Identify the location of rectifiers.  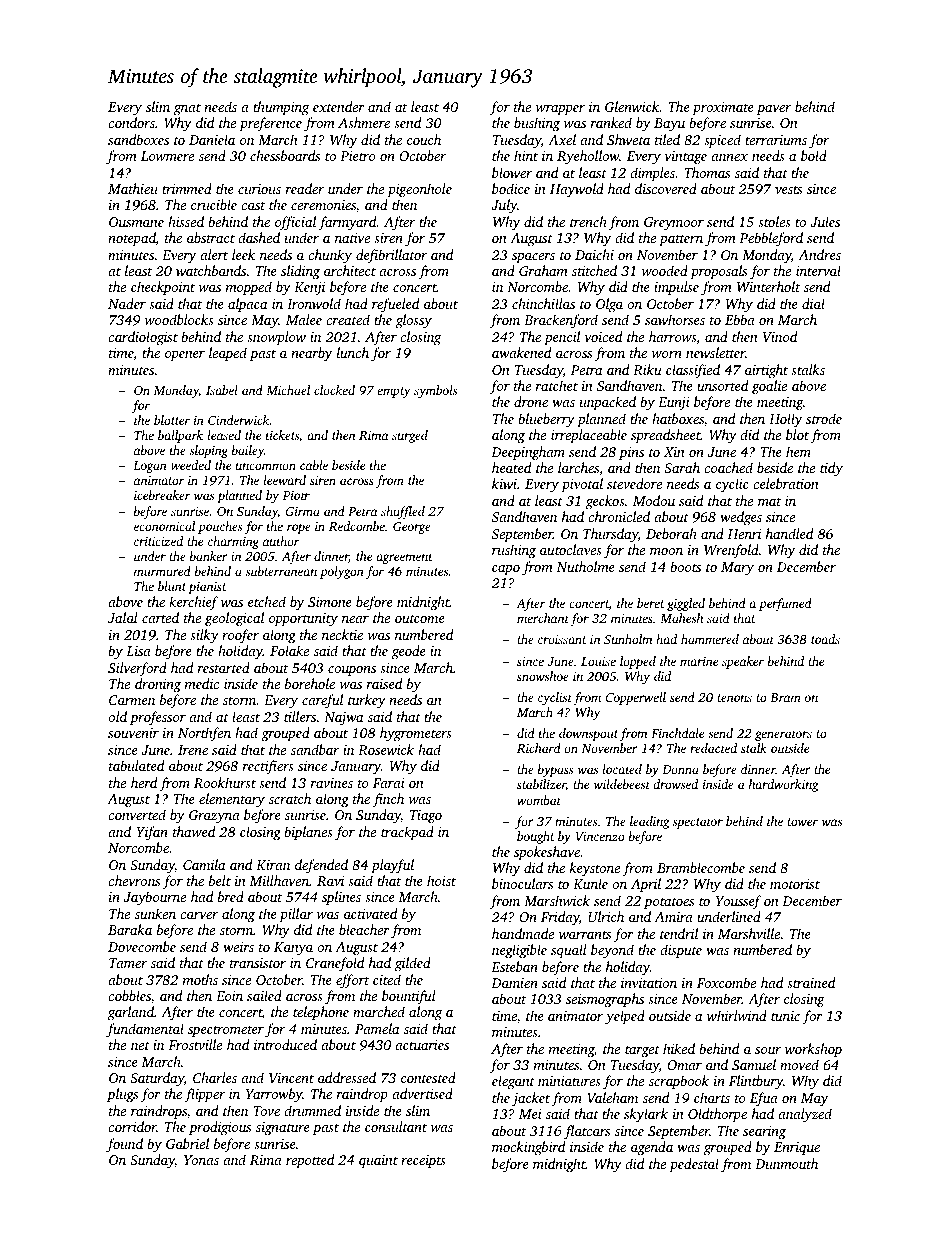
(268, 767).
